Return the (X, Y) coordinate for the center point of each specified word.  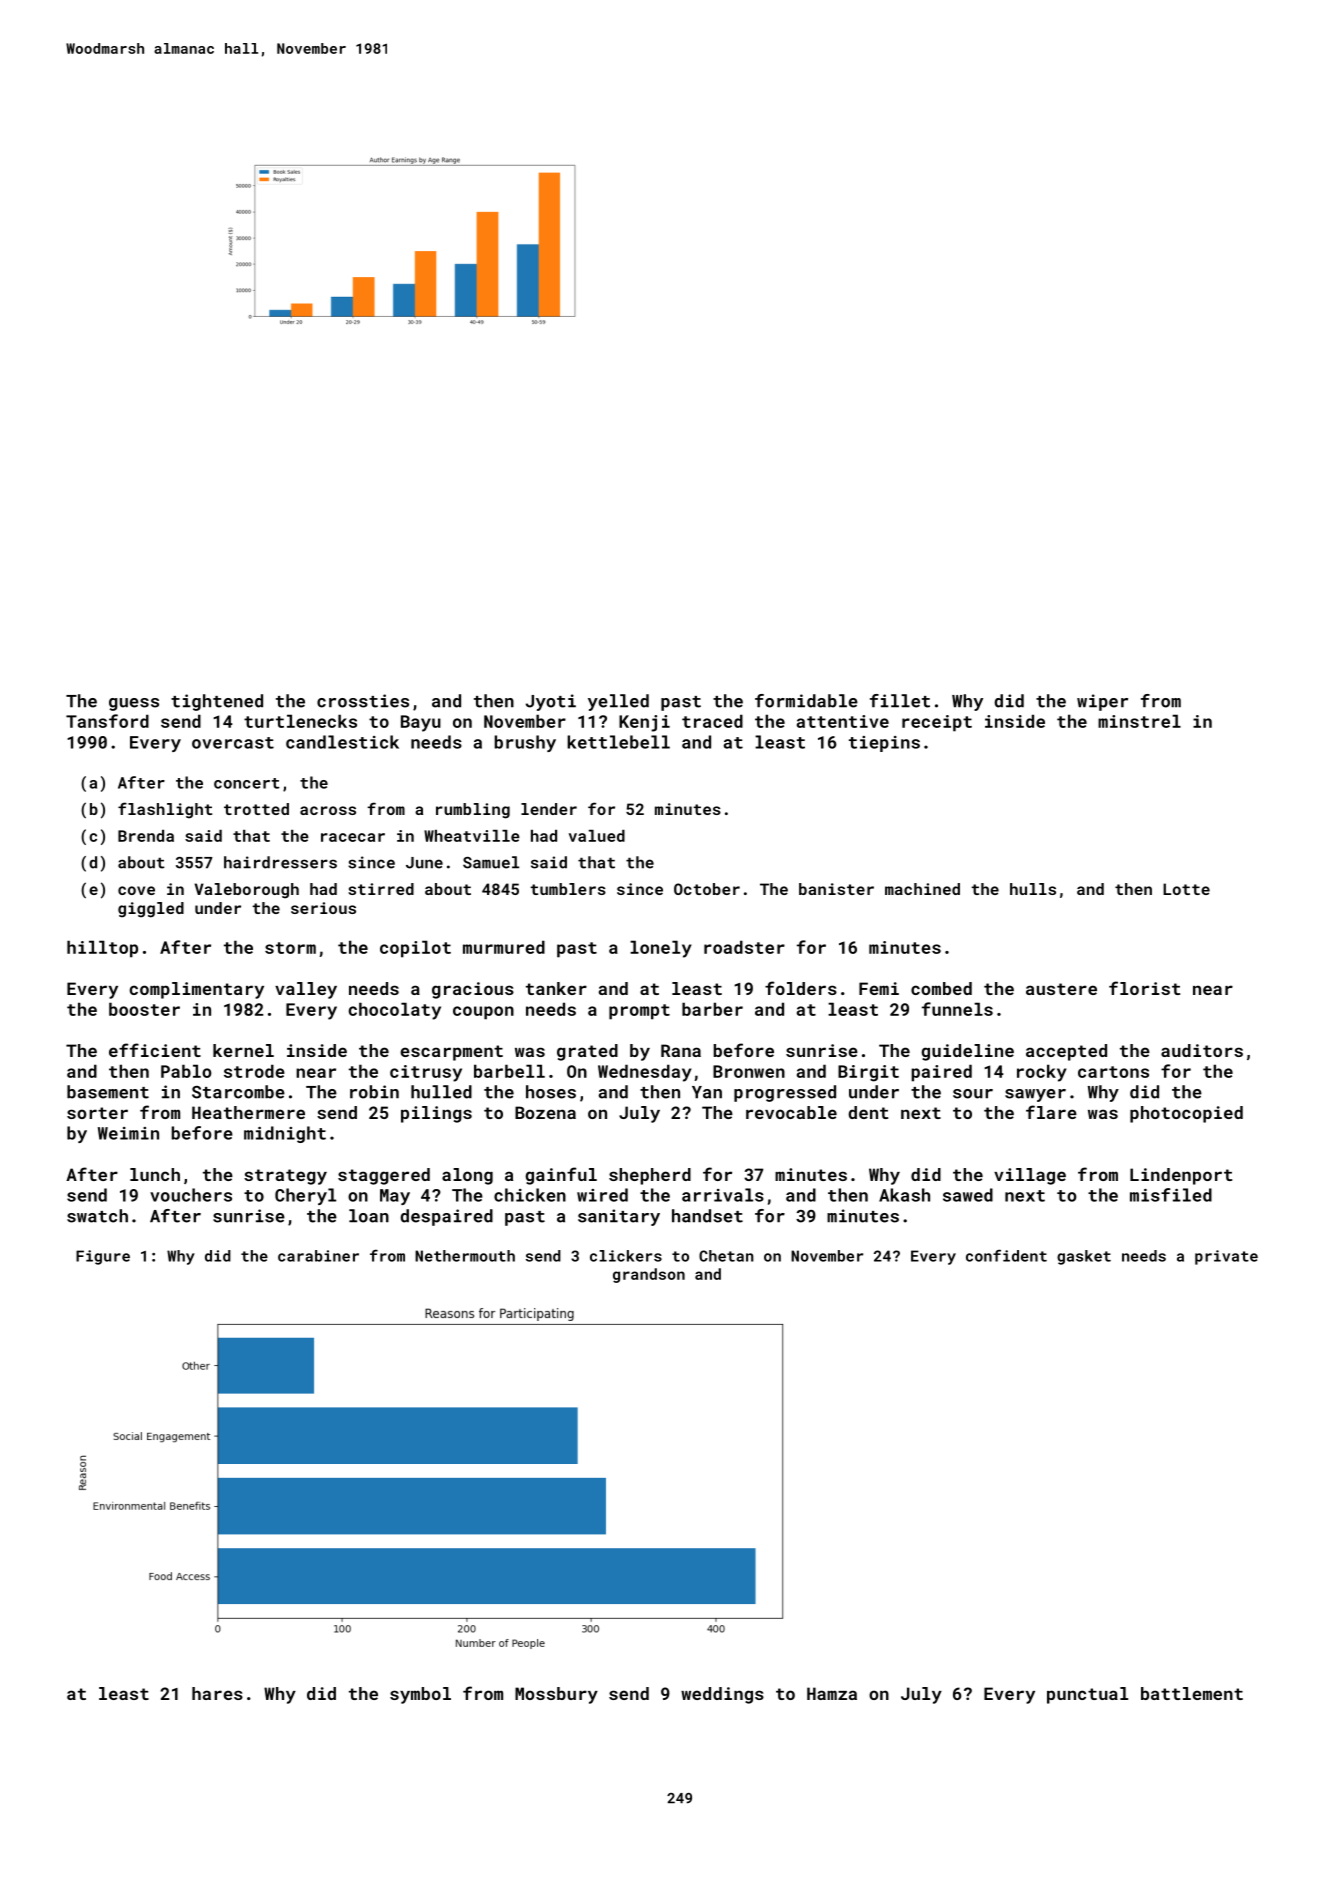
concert (247, 783)
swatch (97, 1216)
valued (597, 836)
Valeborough (246, 891)
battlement (1192, 1693)
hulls (1033, 889)
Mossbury (556, 1695)
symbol (420, 1695)
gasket (1084, 1257)
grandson (649, 1275)
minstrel (1139, 721)
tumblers (568, 889)
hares (217, 1693)
